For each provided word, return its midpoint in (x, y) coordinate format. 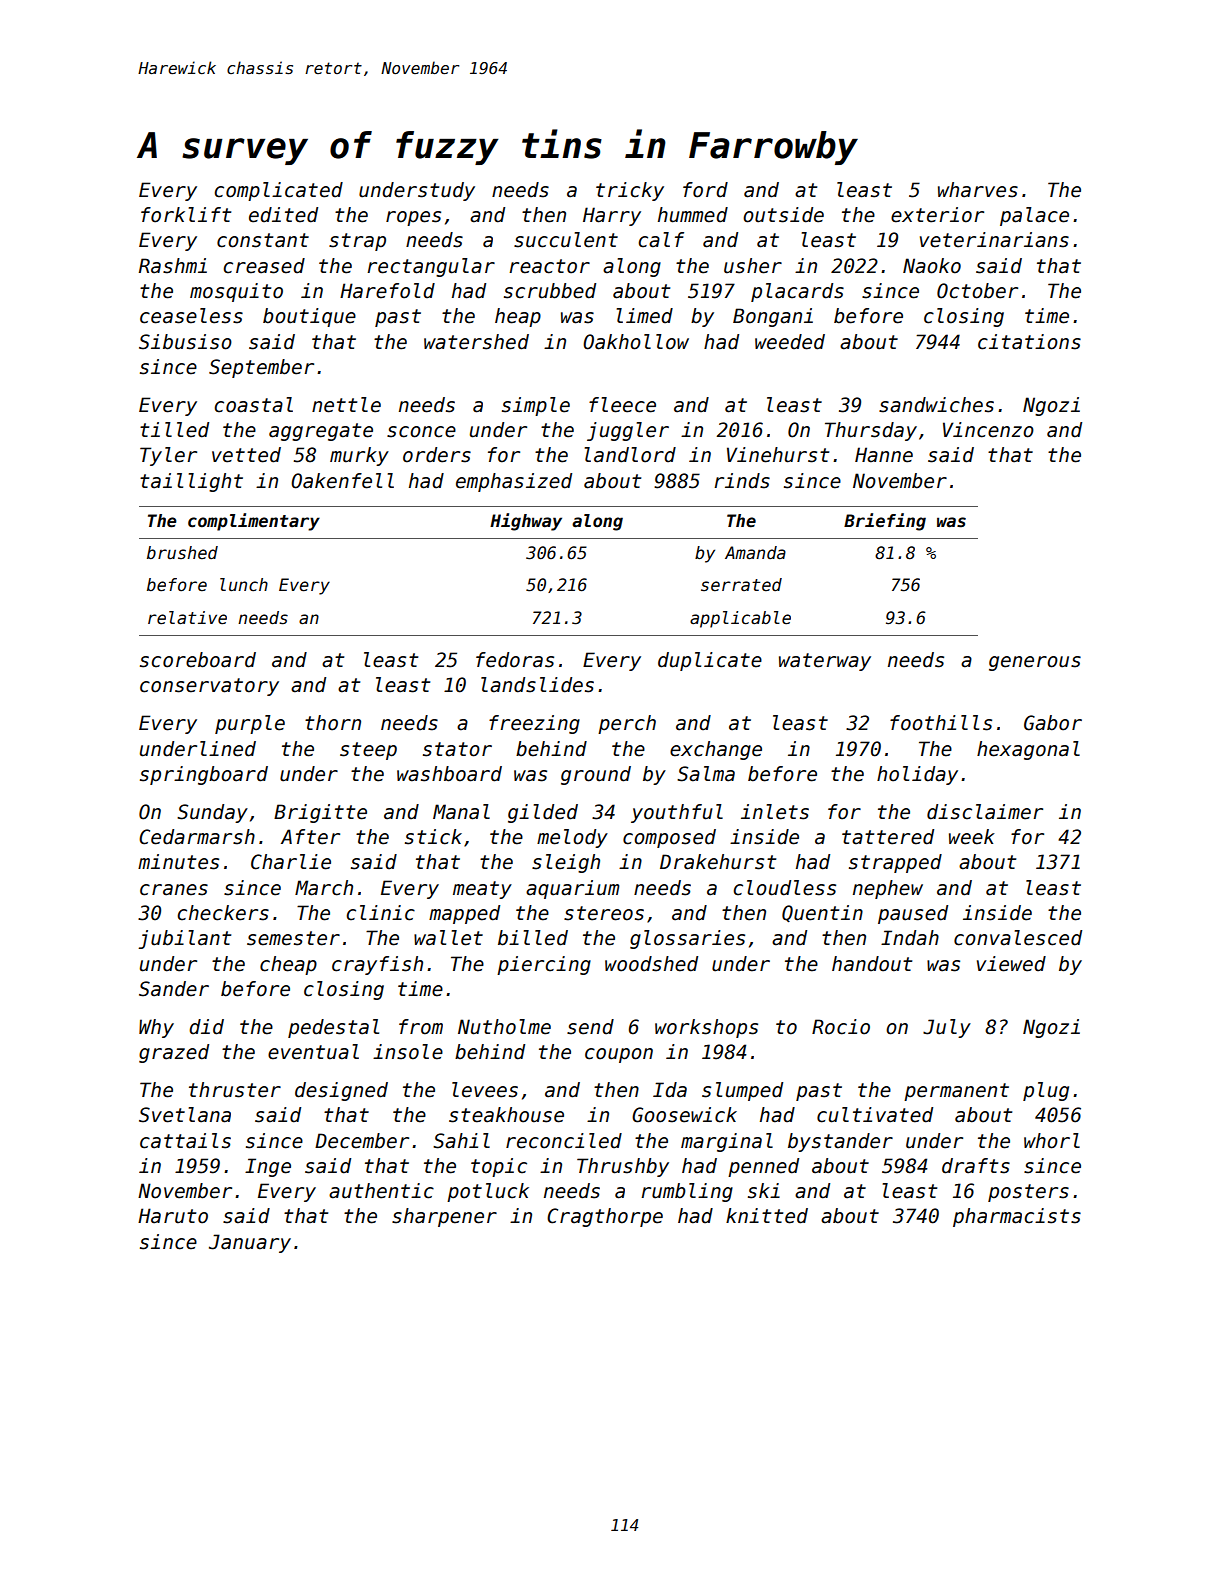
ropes (413, 218)
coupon (619, 1055)
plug (1046, 1091)
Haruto (173, 1216)
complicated (279, 191)
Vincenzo (988, 430)
